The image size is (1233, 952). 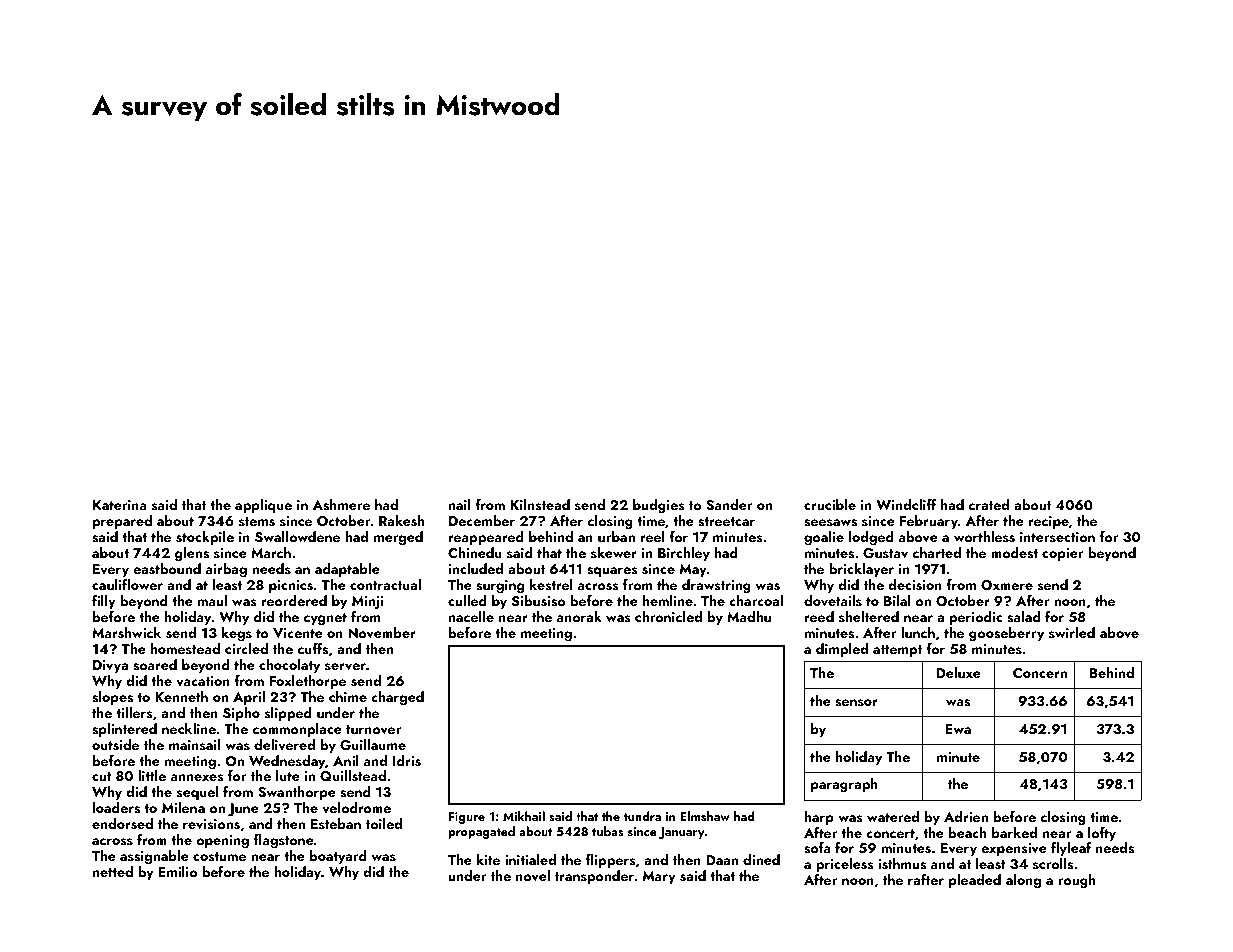 What do you see at coordinates (659, 877) in the image?
I see `Mary` at bounding box center [659, 877].
